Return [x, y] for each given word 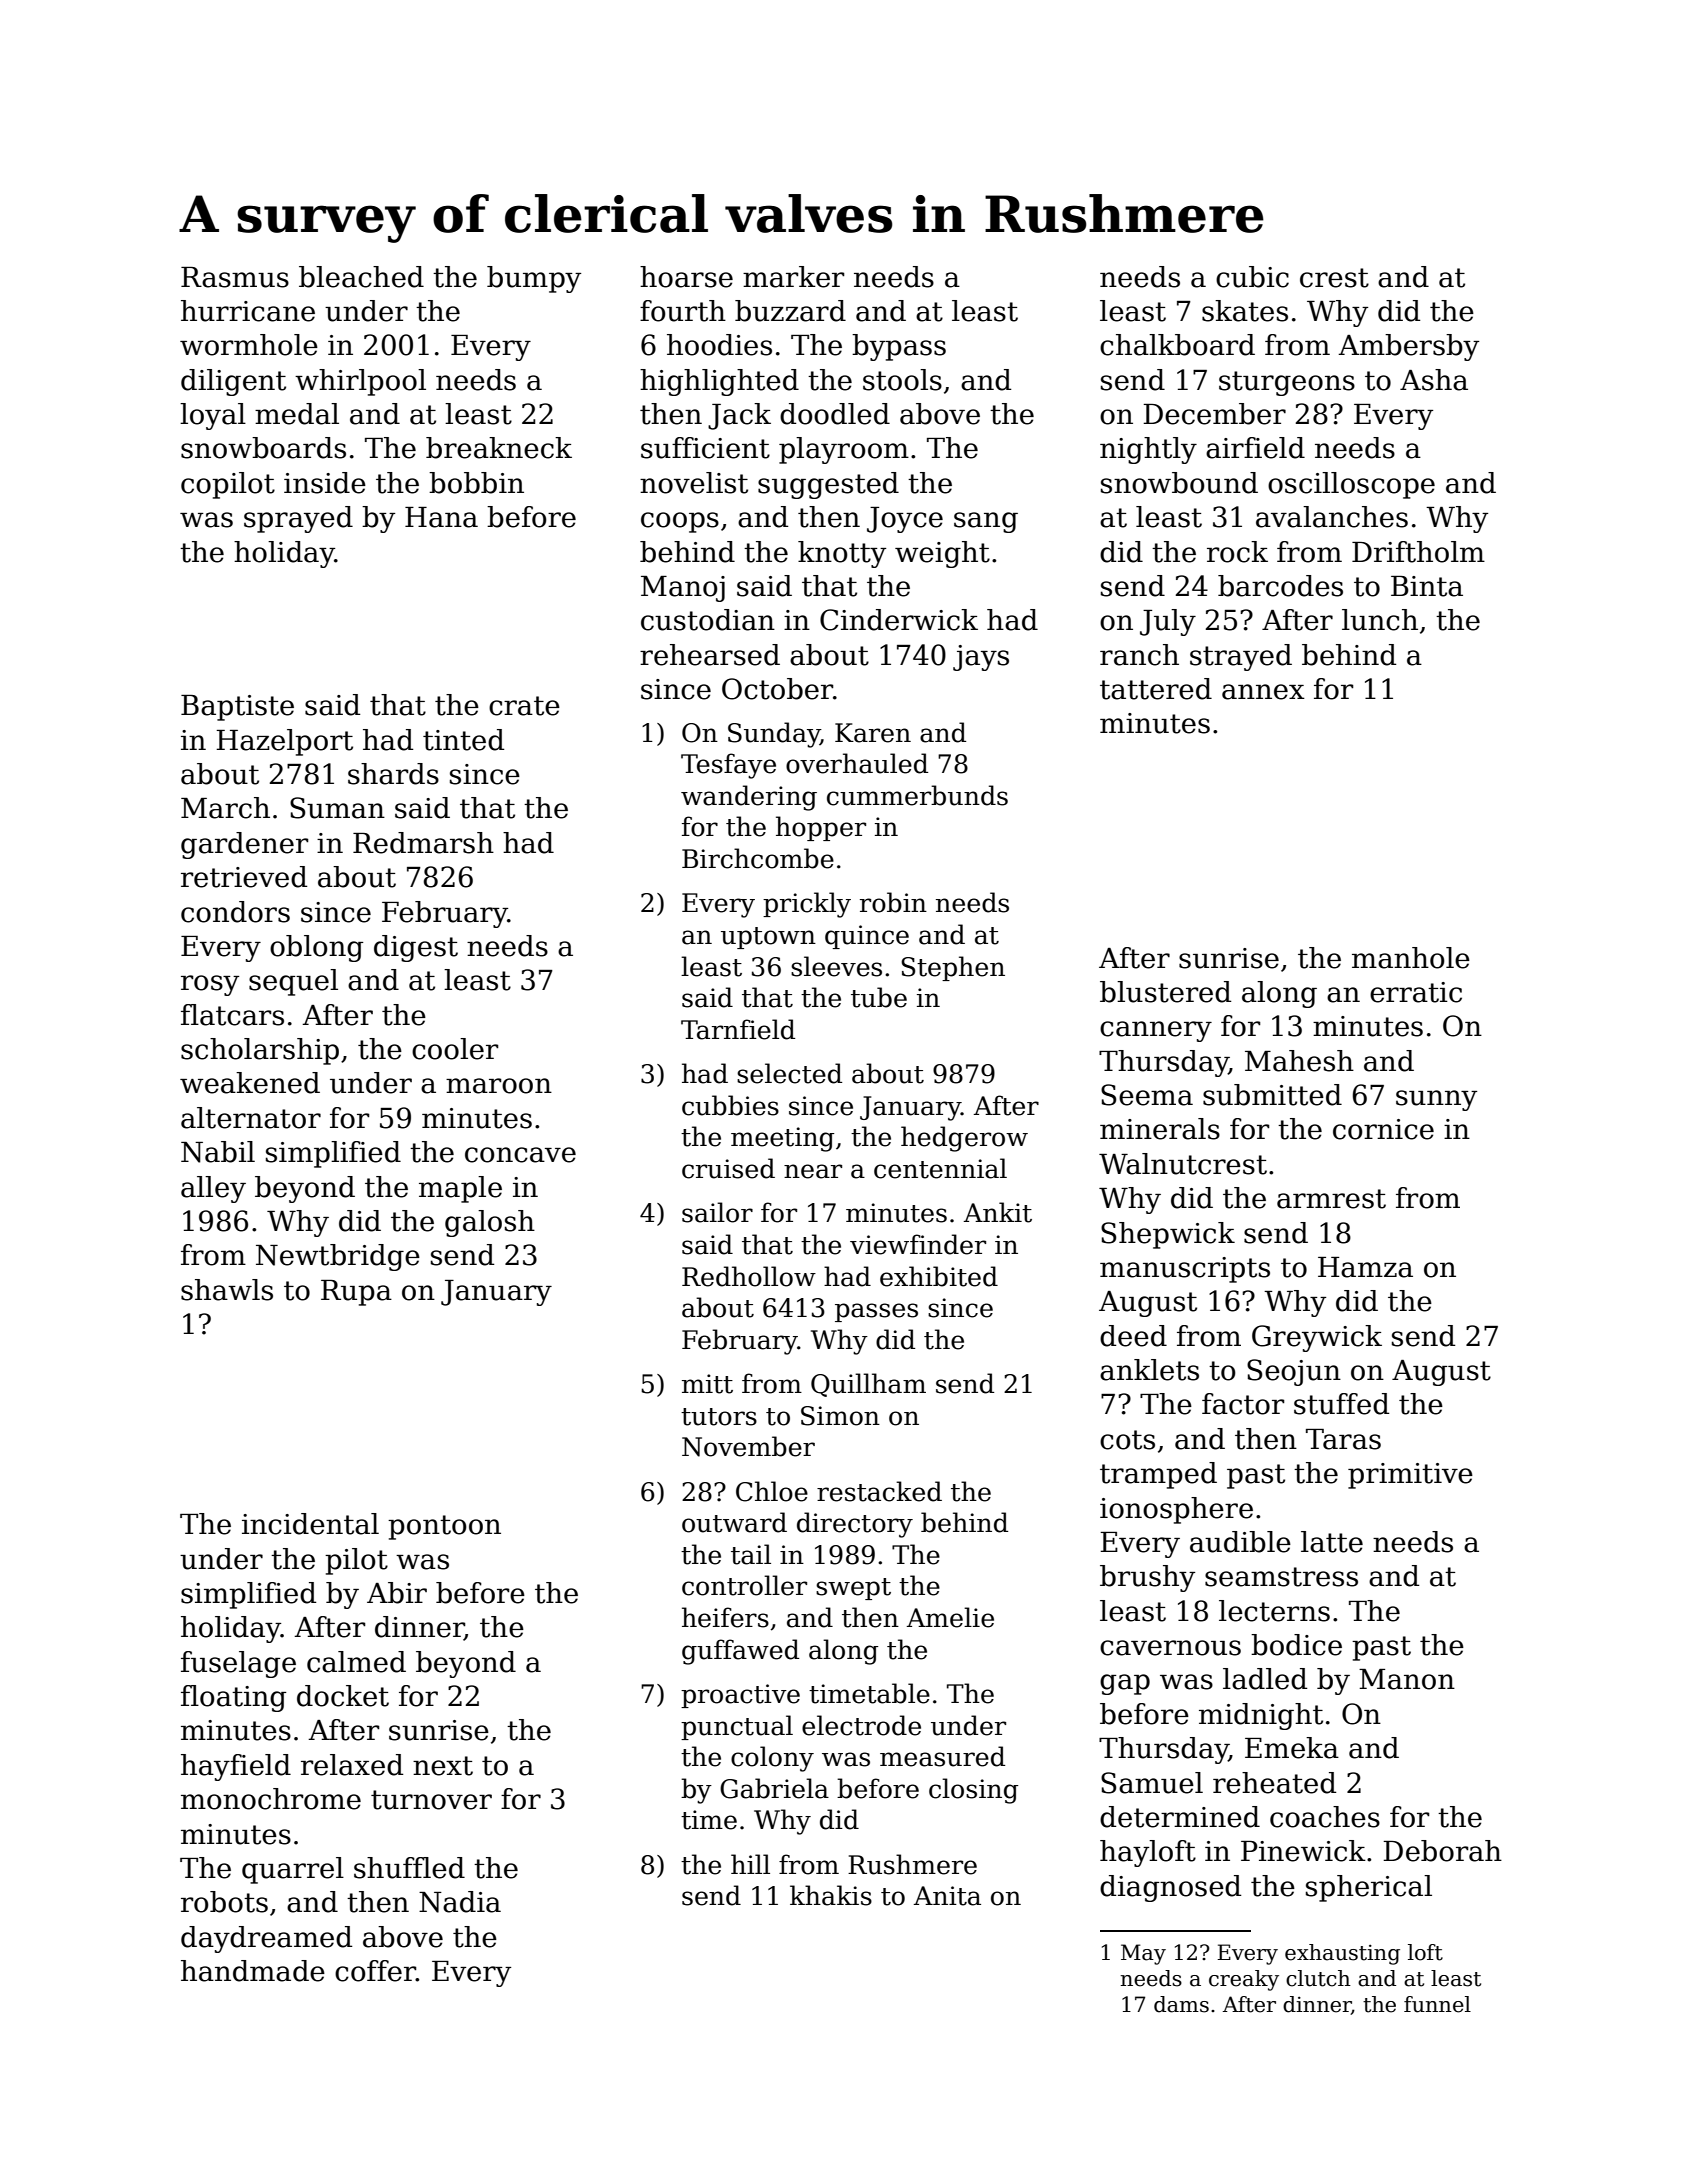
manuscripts [1185, 1270]
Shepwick [1168, 1235]
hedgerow [964, 1139]
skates [1245, 311]
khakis [831, 1895]
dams [1181, 2004]
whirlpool [360, 382]
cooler [455, 1049]
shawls [227, 1290]
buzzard [790, 311]
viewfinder [918, 1244]
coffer [375, 1971]
